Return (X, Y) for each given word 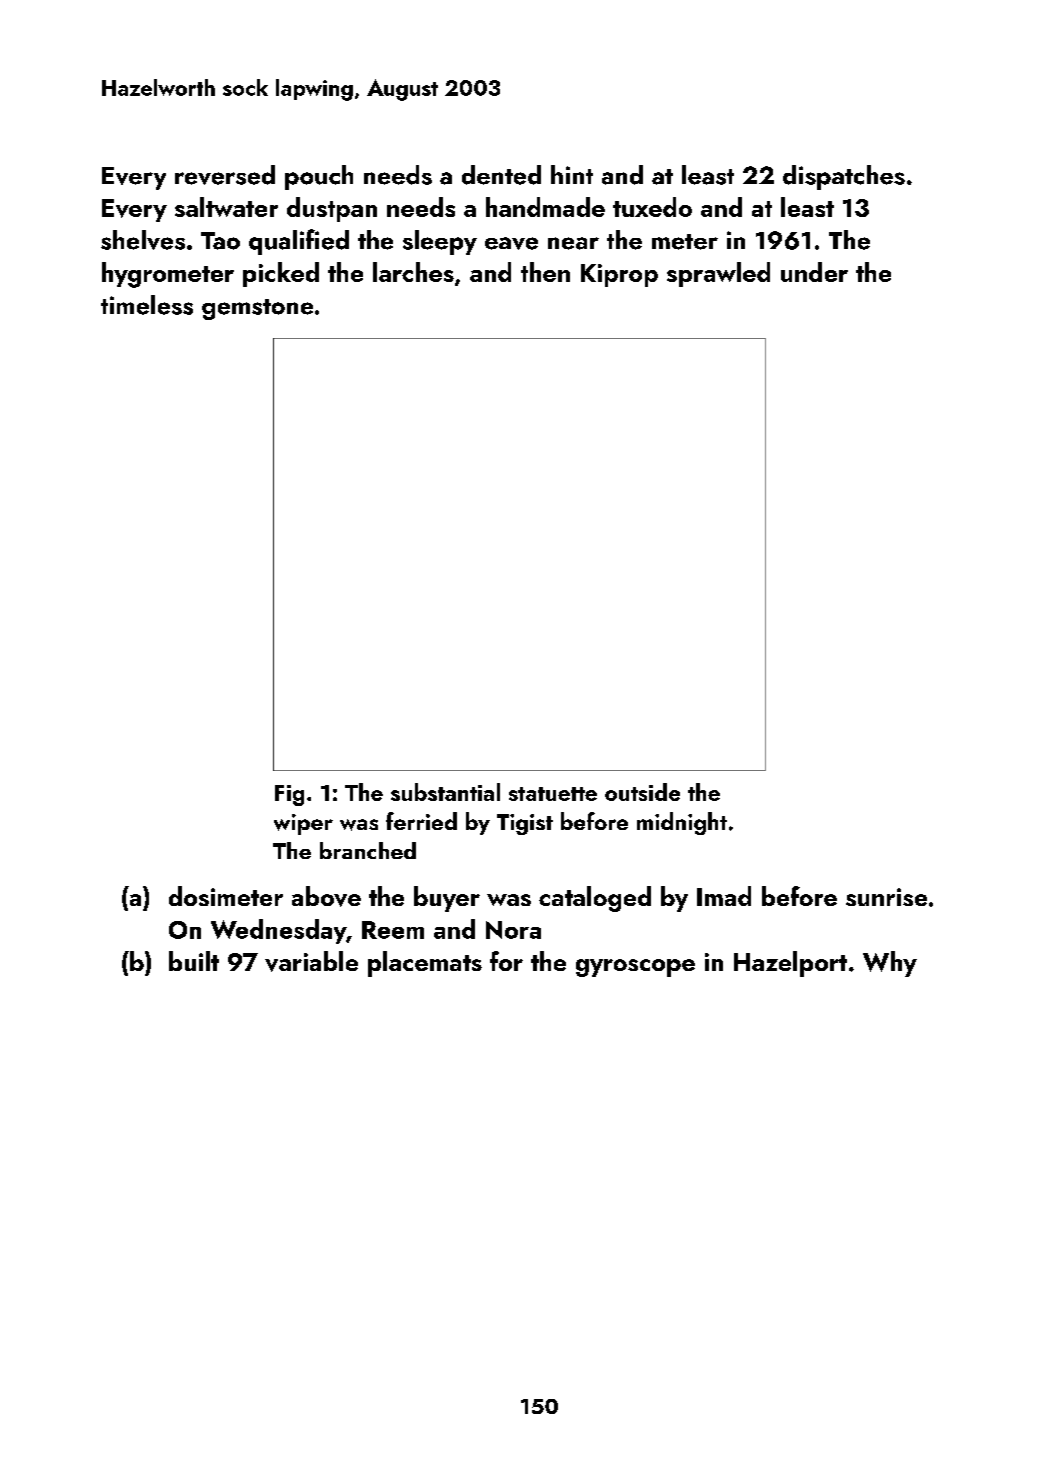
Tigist (525, 824)
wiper (303, 824)
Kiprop (619, 275)
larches (413, 272)
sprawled (718, 274)
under (814, 272)
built (194, 961)
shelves (143, 240)
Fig (289, 795)
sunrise (886, 897)
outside (642, 792)
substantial (445, 792)
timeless (147, 305)
